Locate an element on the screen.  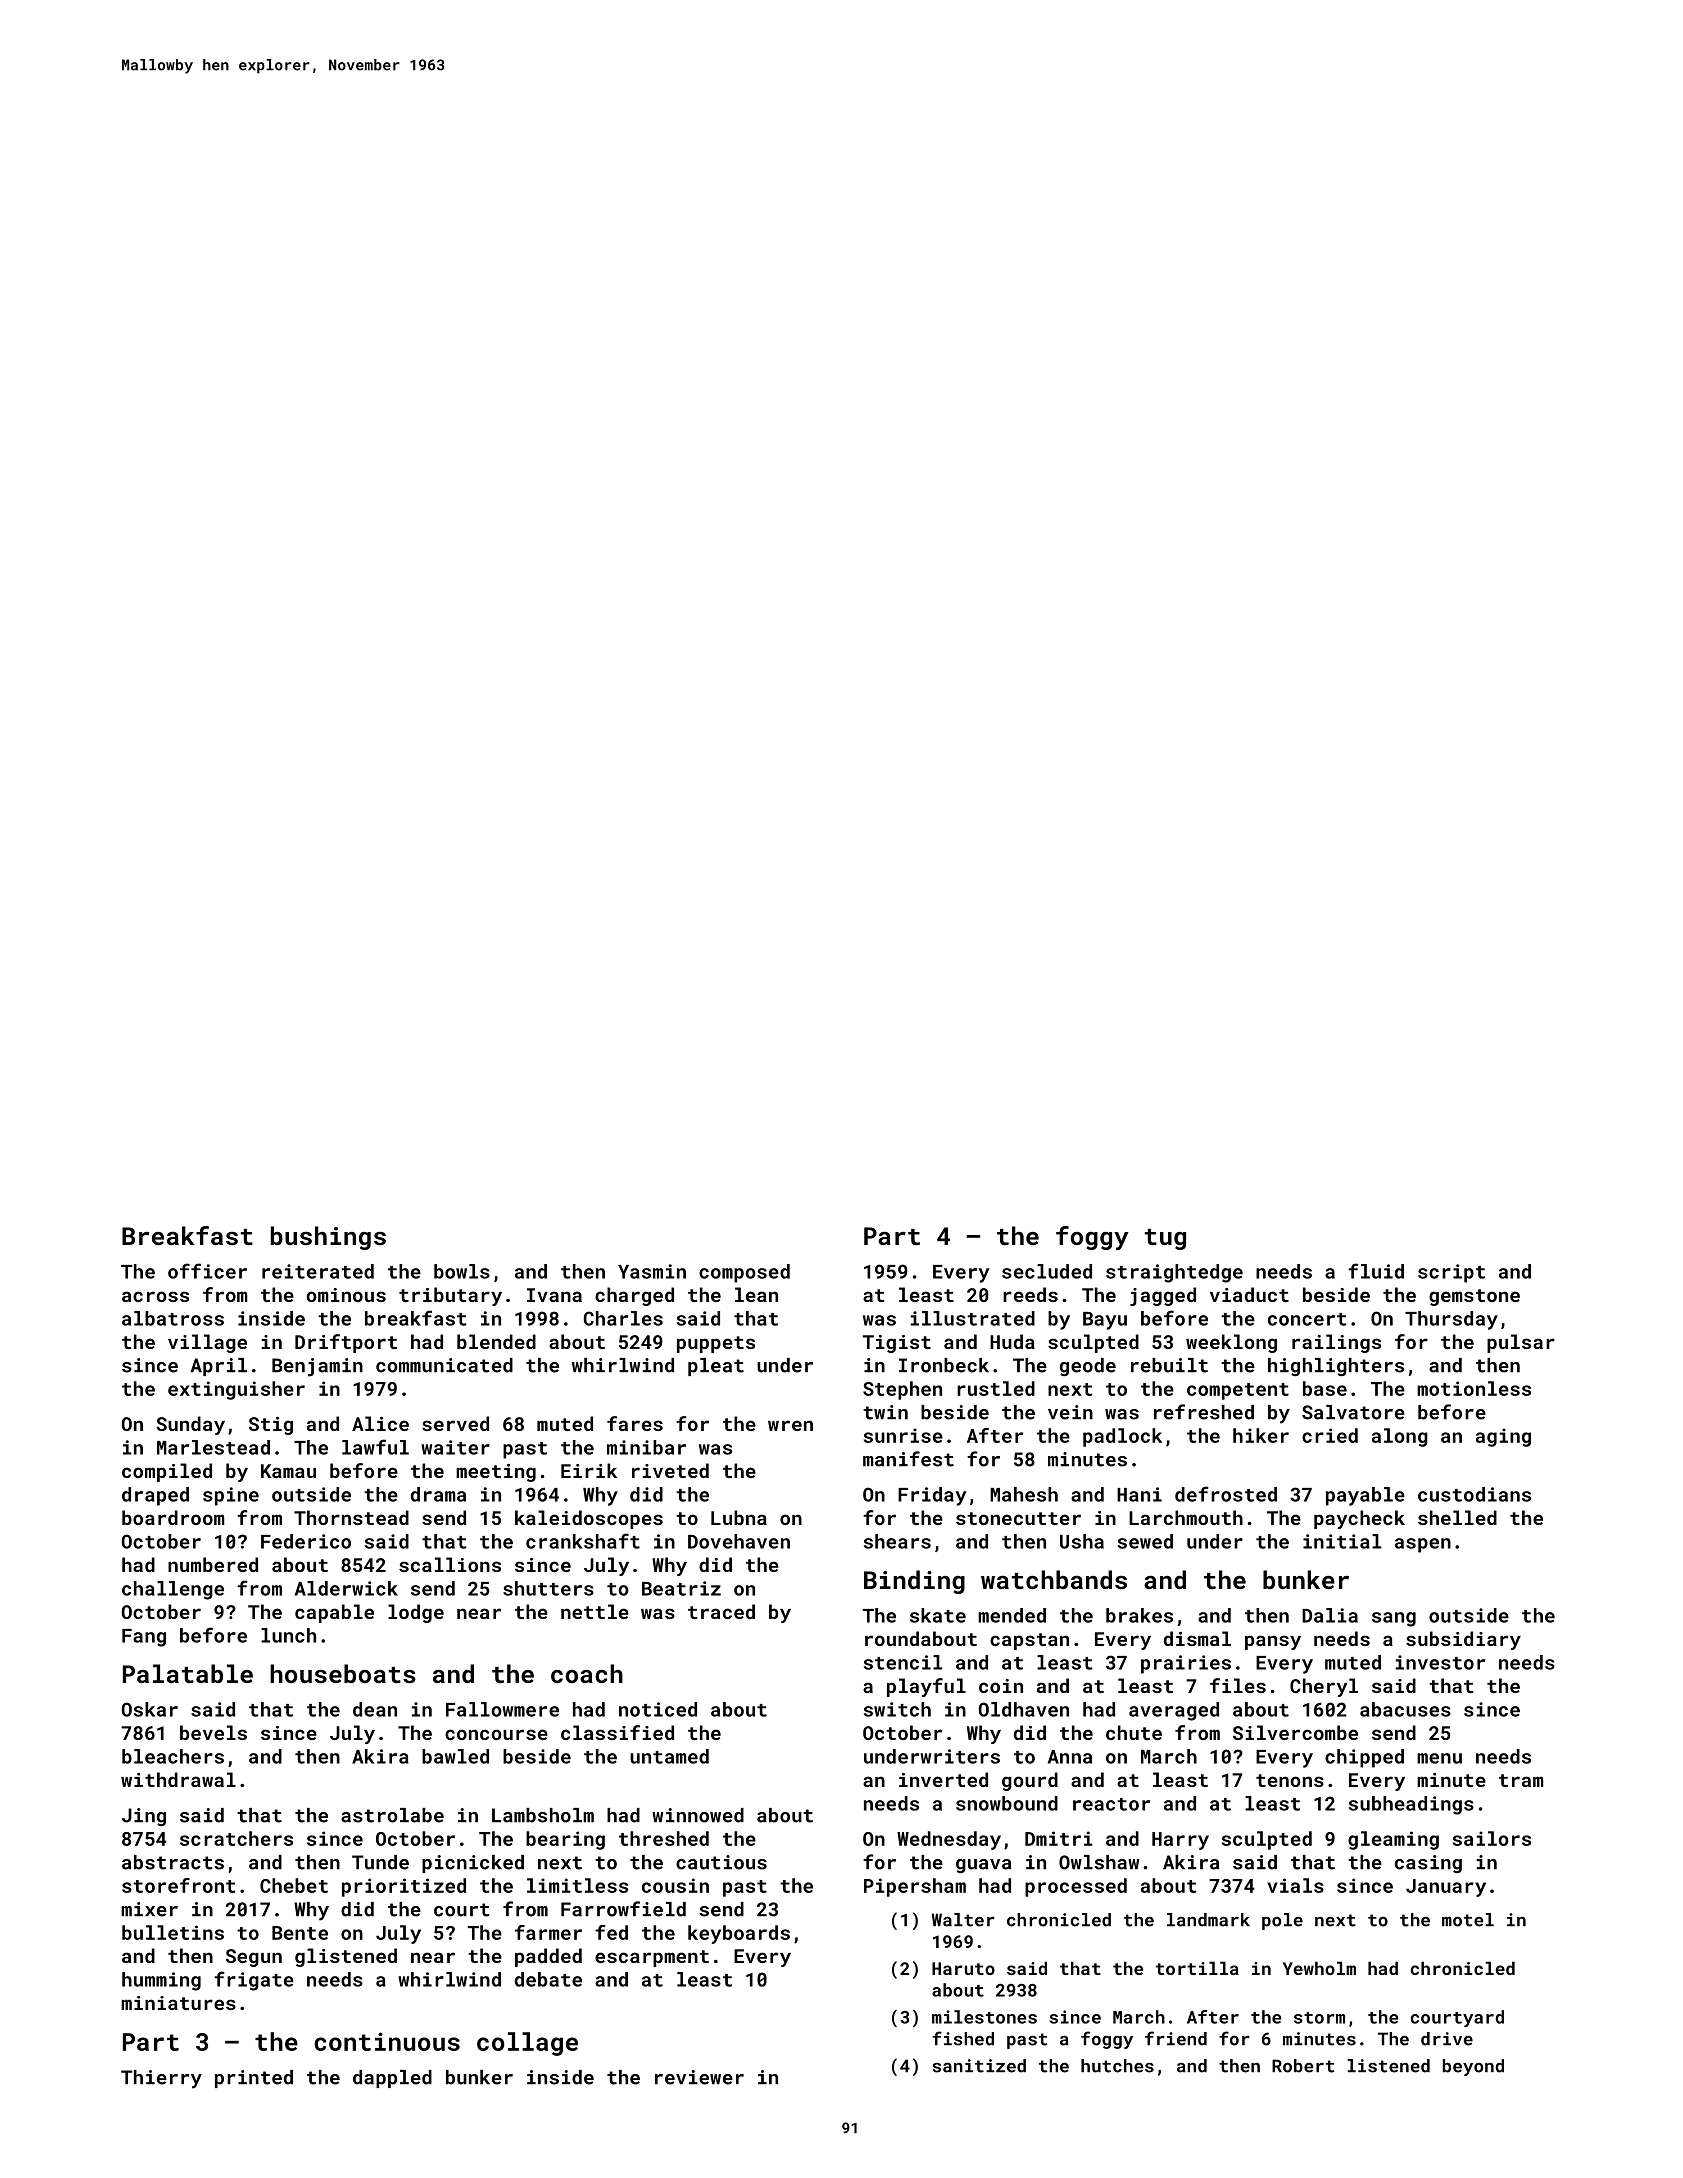
tug is located at coordinates (1165, 1239).
